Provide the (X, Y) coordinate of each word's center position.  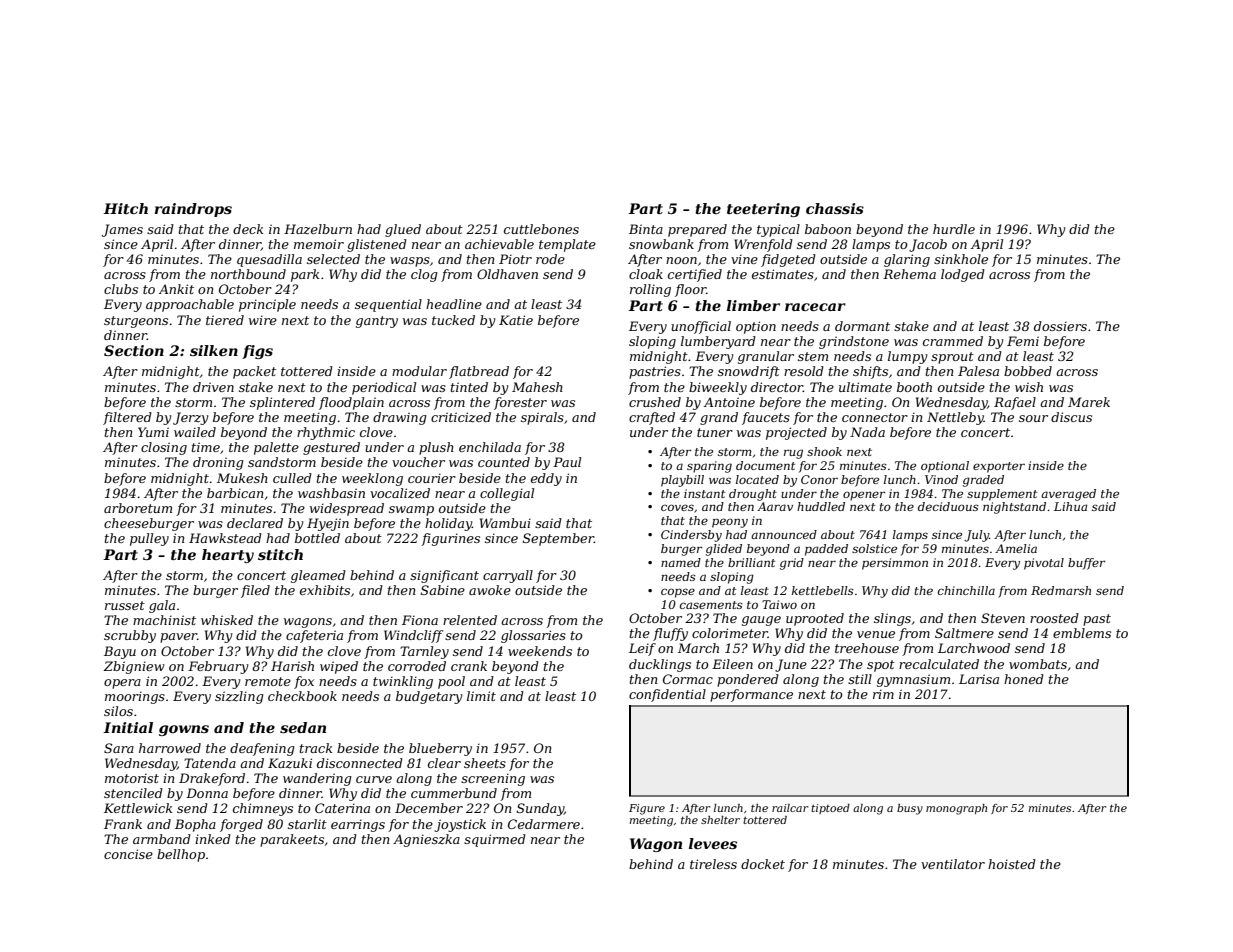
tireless (713, 864)
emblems (1082, 633)
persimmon (895, 564)
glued (403, 230)
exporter (999, 467)
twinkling (403, 682)
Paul (567, 462)
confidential (667, 695)
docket (763, 864)
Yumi (153, 432)
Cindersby (691, 536)
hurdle (954, 229)
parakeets (292, 840)
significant (444, 576)
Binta (646, 229)
